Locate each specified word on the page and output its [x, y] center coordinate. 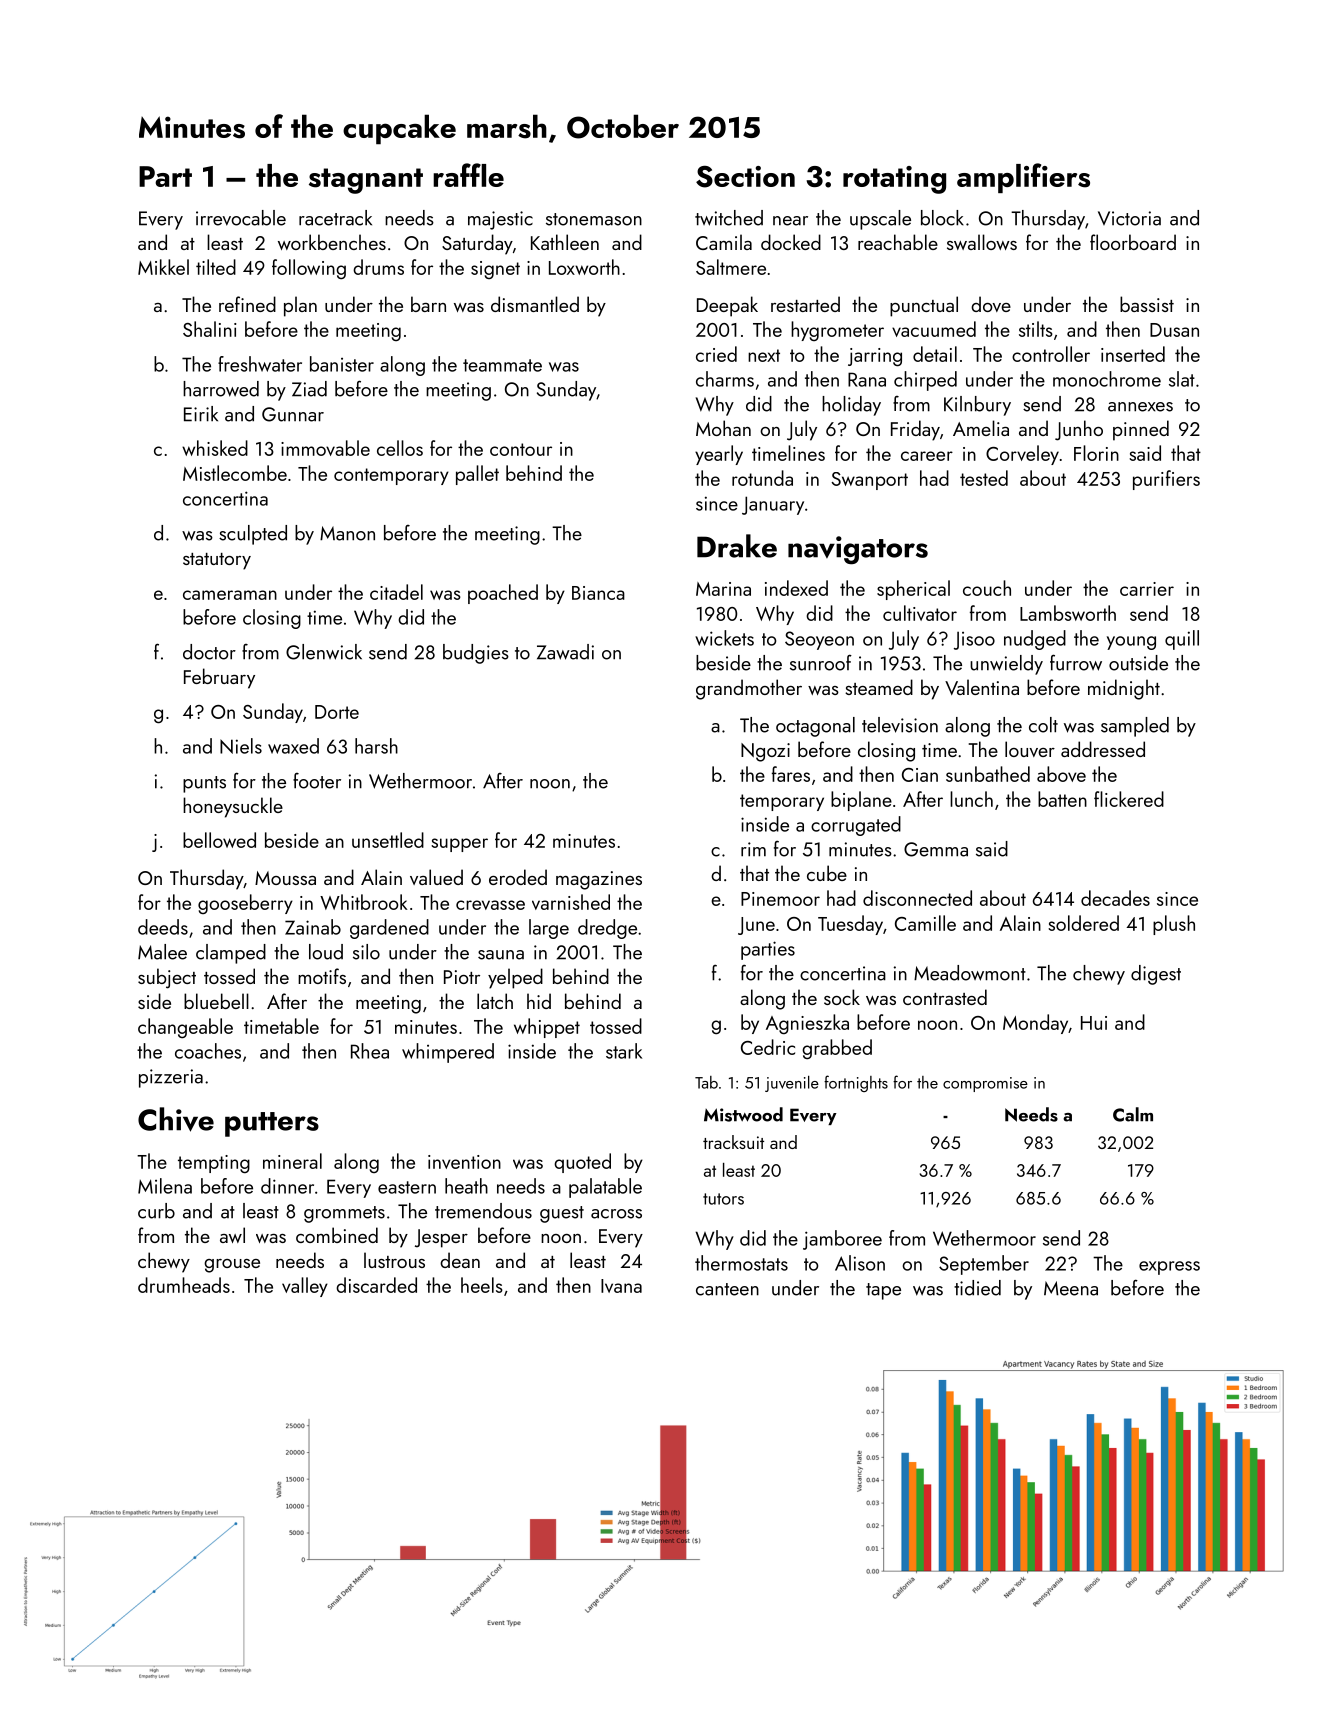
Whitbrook [364, 902]
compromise [985, 1084]
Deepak [727, 306]
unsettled [388, 840]
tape [883, 1291]
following [309, 269]
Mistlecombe [235, 473]
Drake [737, 546]
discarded [376, 1285]
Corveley [1022, 455]
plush [1174, 925]
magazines [599, 880]
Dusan [1174, 330]
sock [842, 997]
